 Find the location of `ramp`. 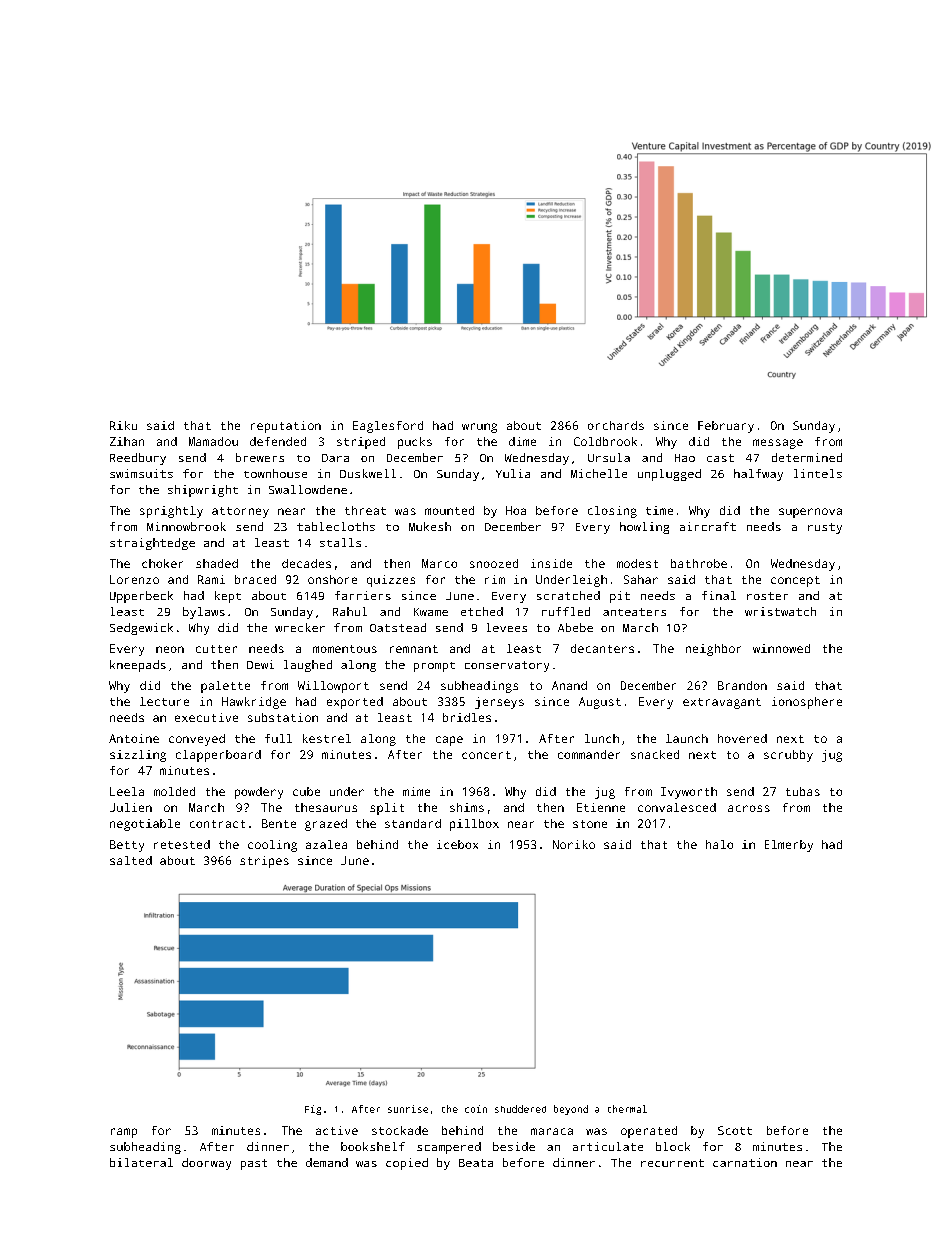

ramp is located at coordinates (124, 1133).
